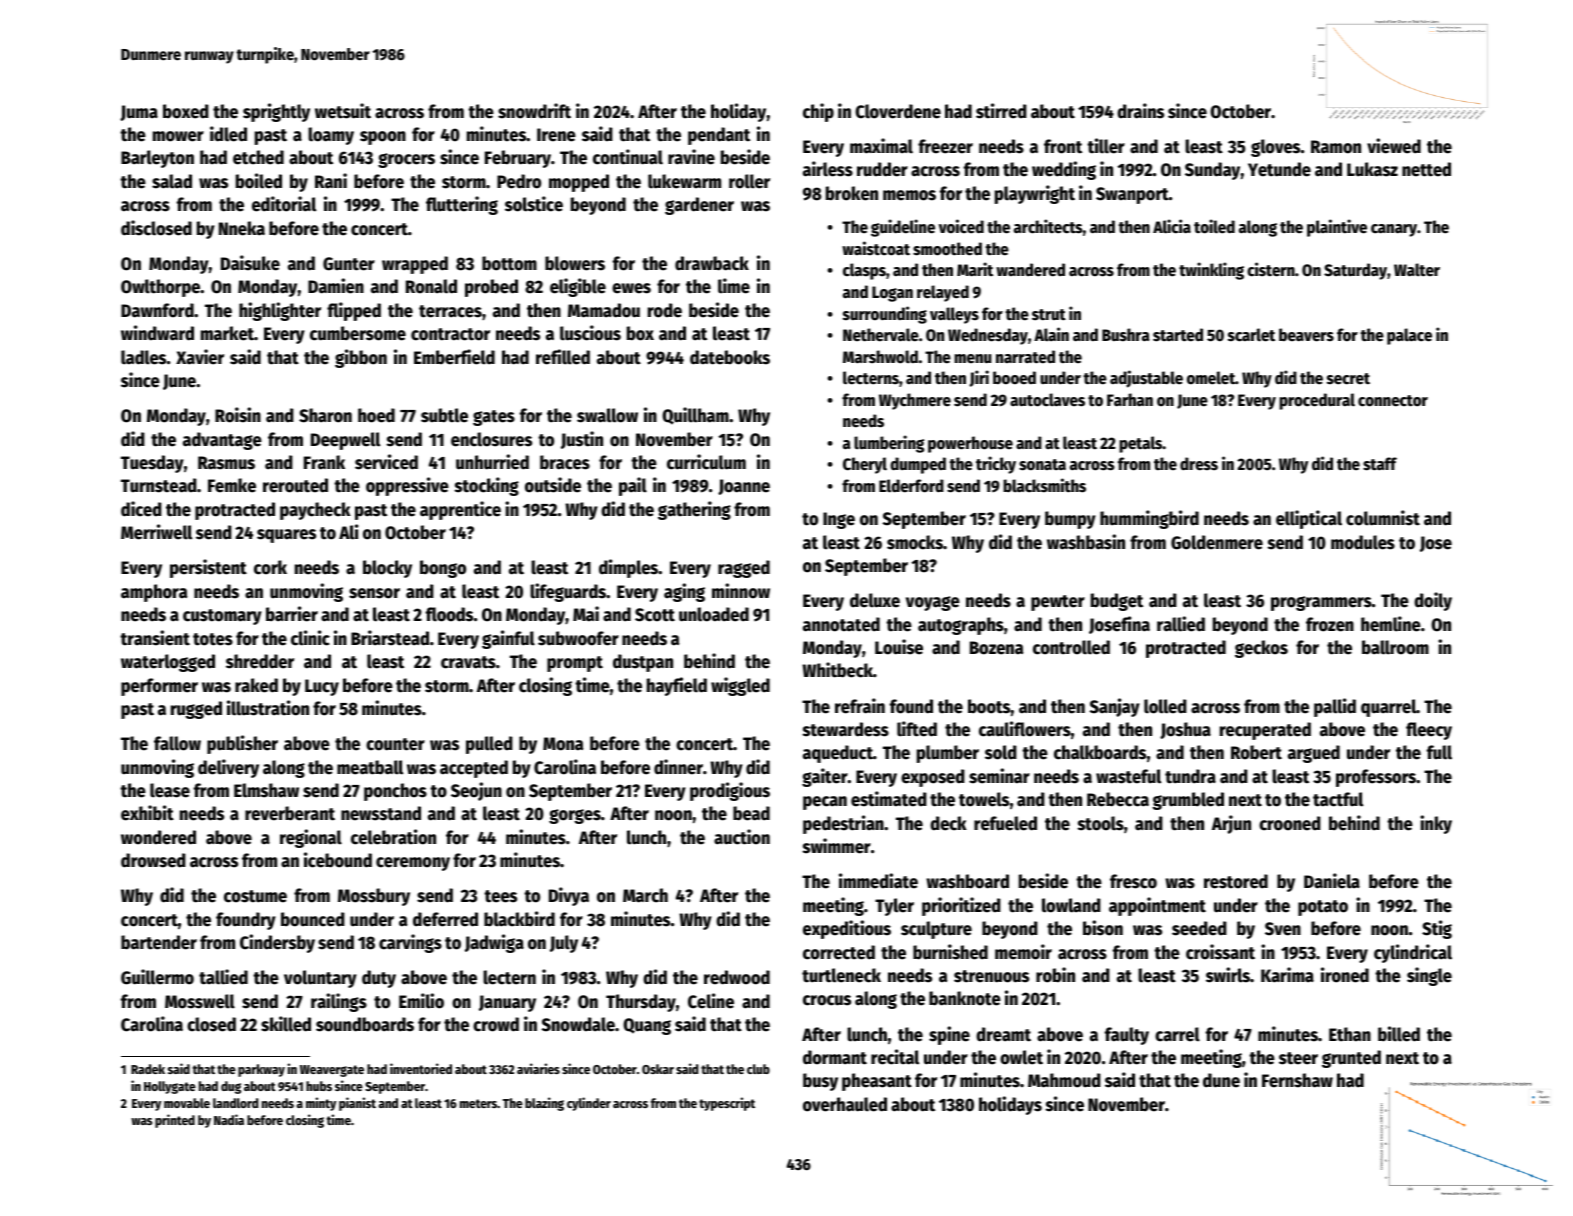 Image resolution: width=1573 pixels, height=1216 pixels. I want to click on budget, so click(1117, 602).
